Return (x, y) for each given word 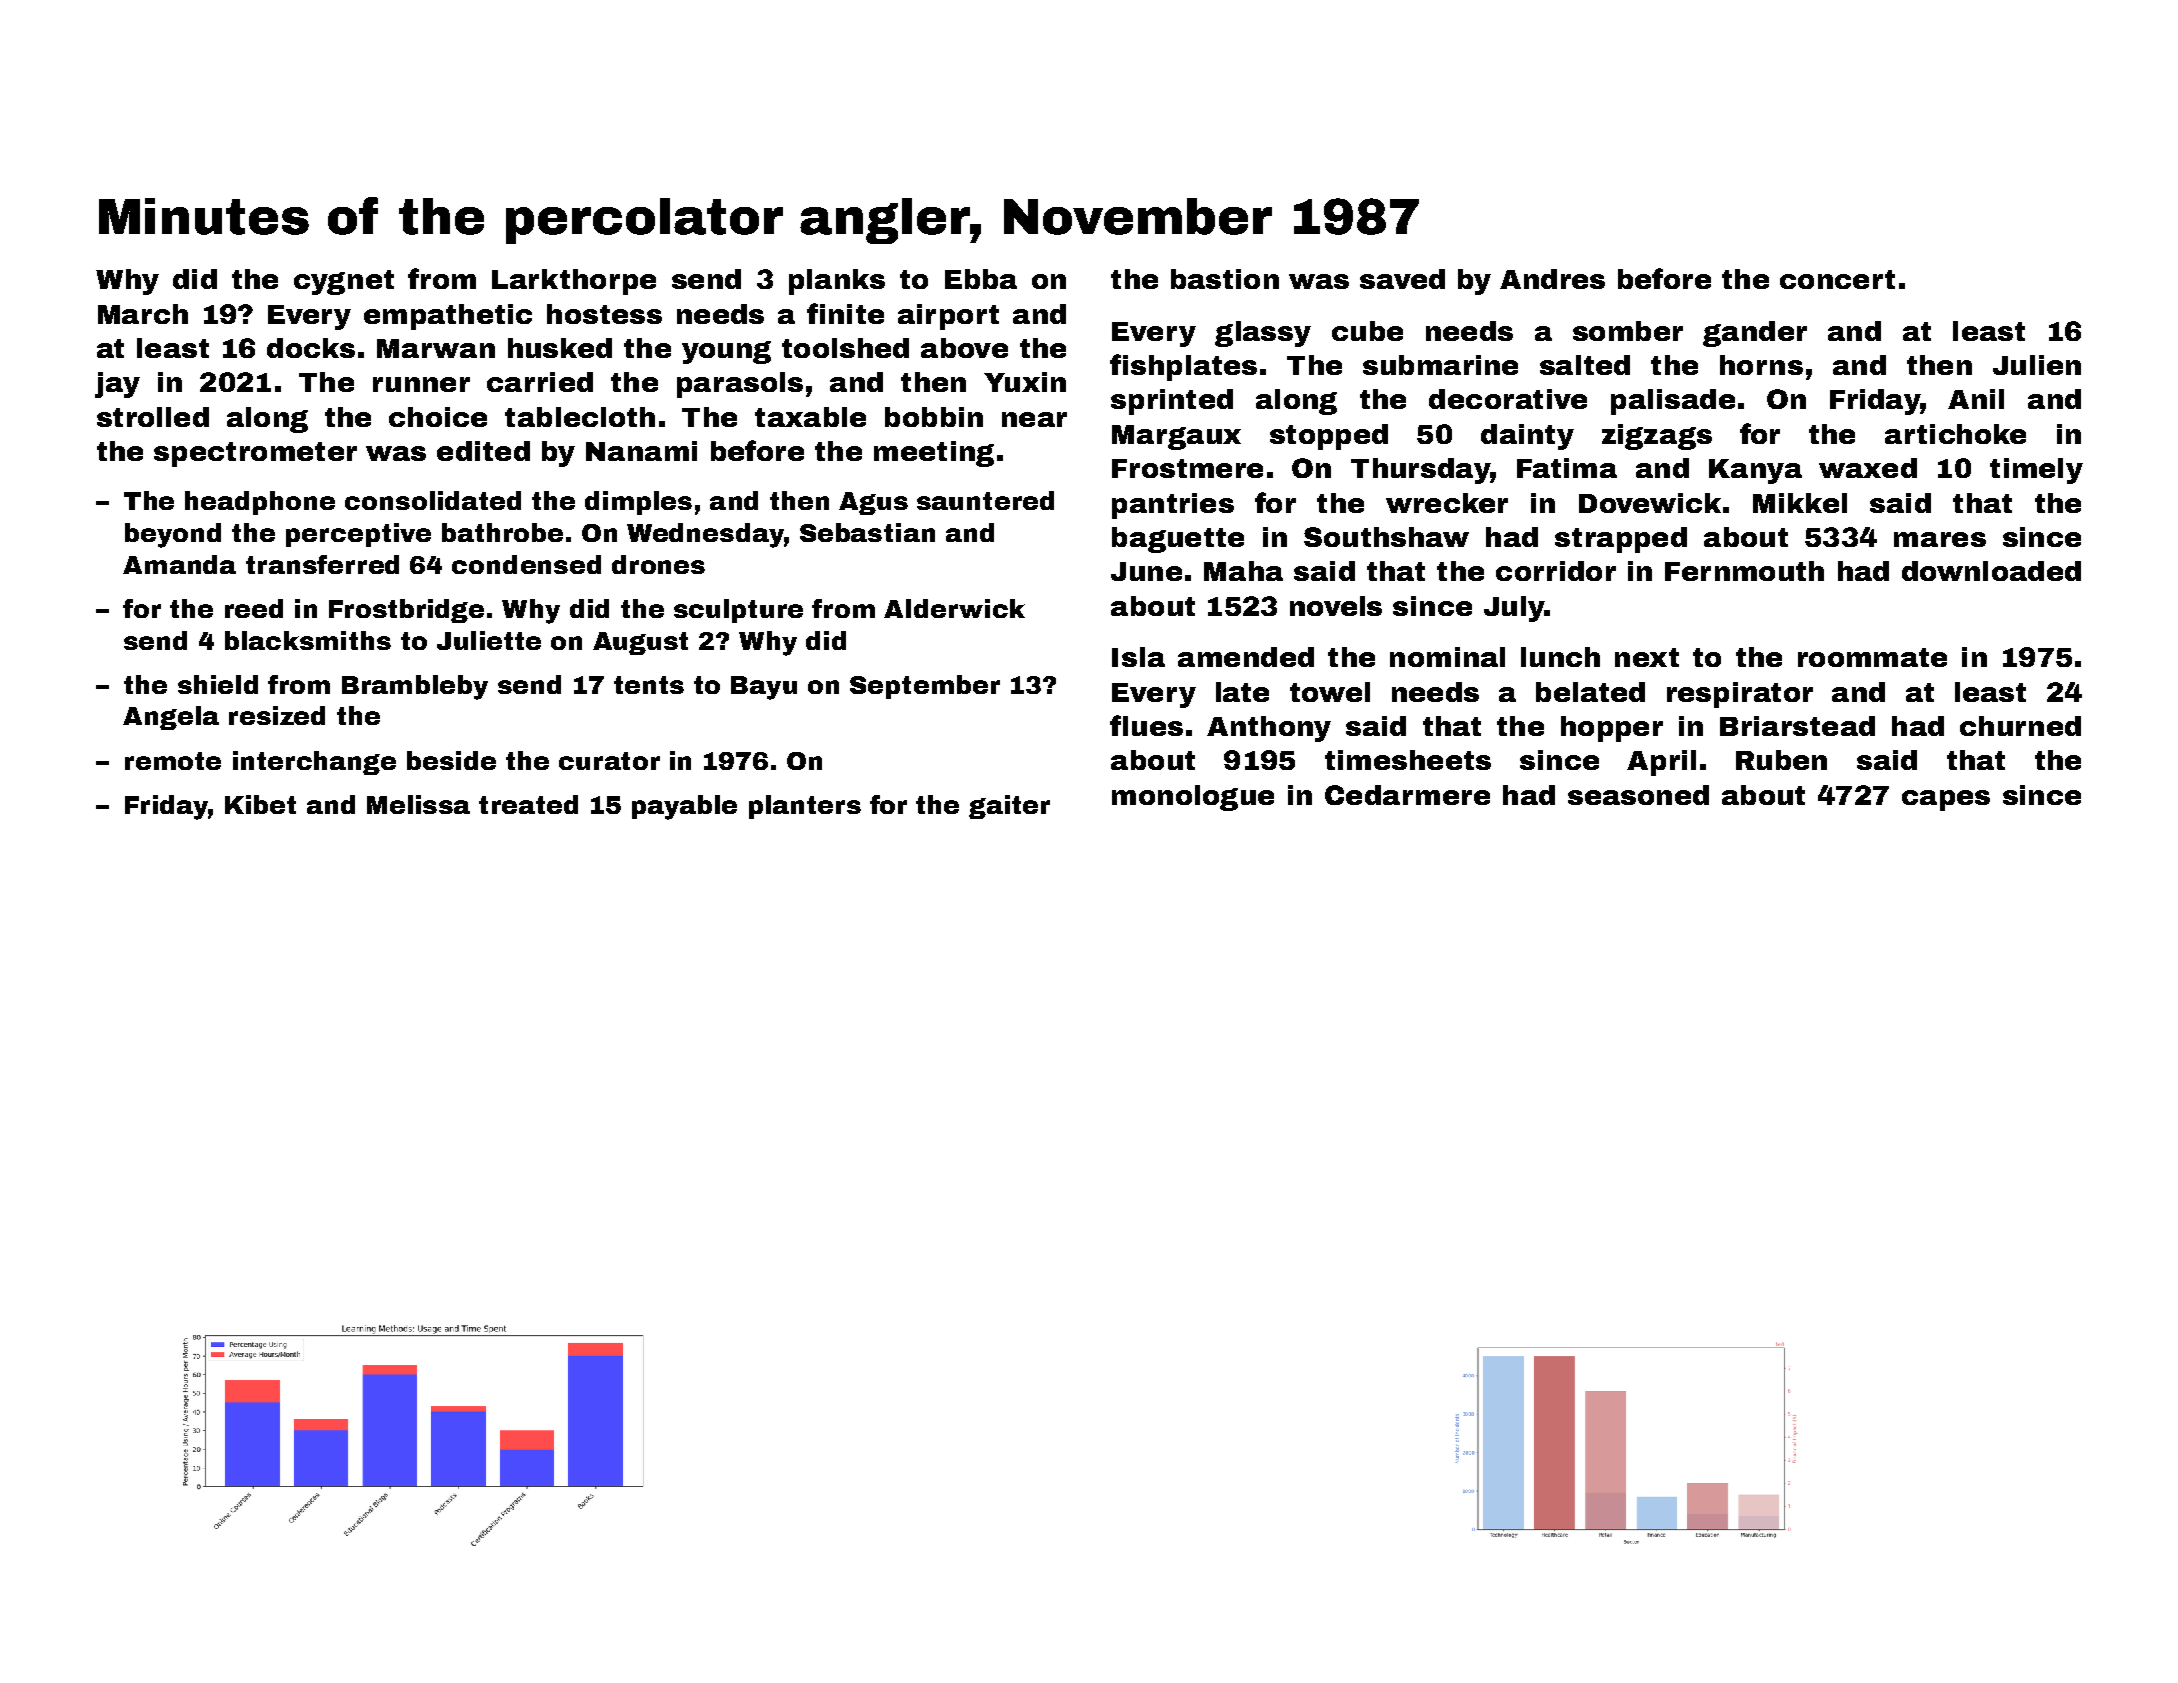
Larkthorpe (574, 282)
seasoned (1638, 795)
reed (254, 608)
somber (1628, 331)
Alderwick (954, 608)
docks (311, 348)
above (964, 348)
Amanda (179, 564)
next (1647, 657)
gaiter (1009, 807)
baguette (1178, 540)
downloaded (1991, 571)
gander (1755, 334)
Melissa (418, 804)
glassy (1263, 334)
